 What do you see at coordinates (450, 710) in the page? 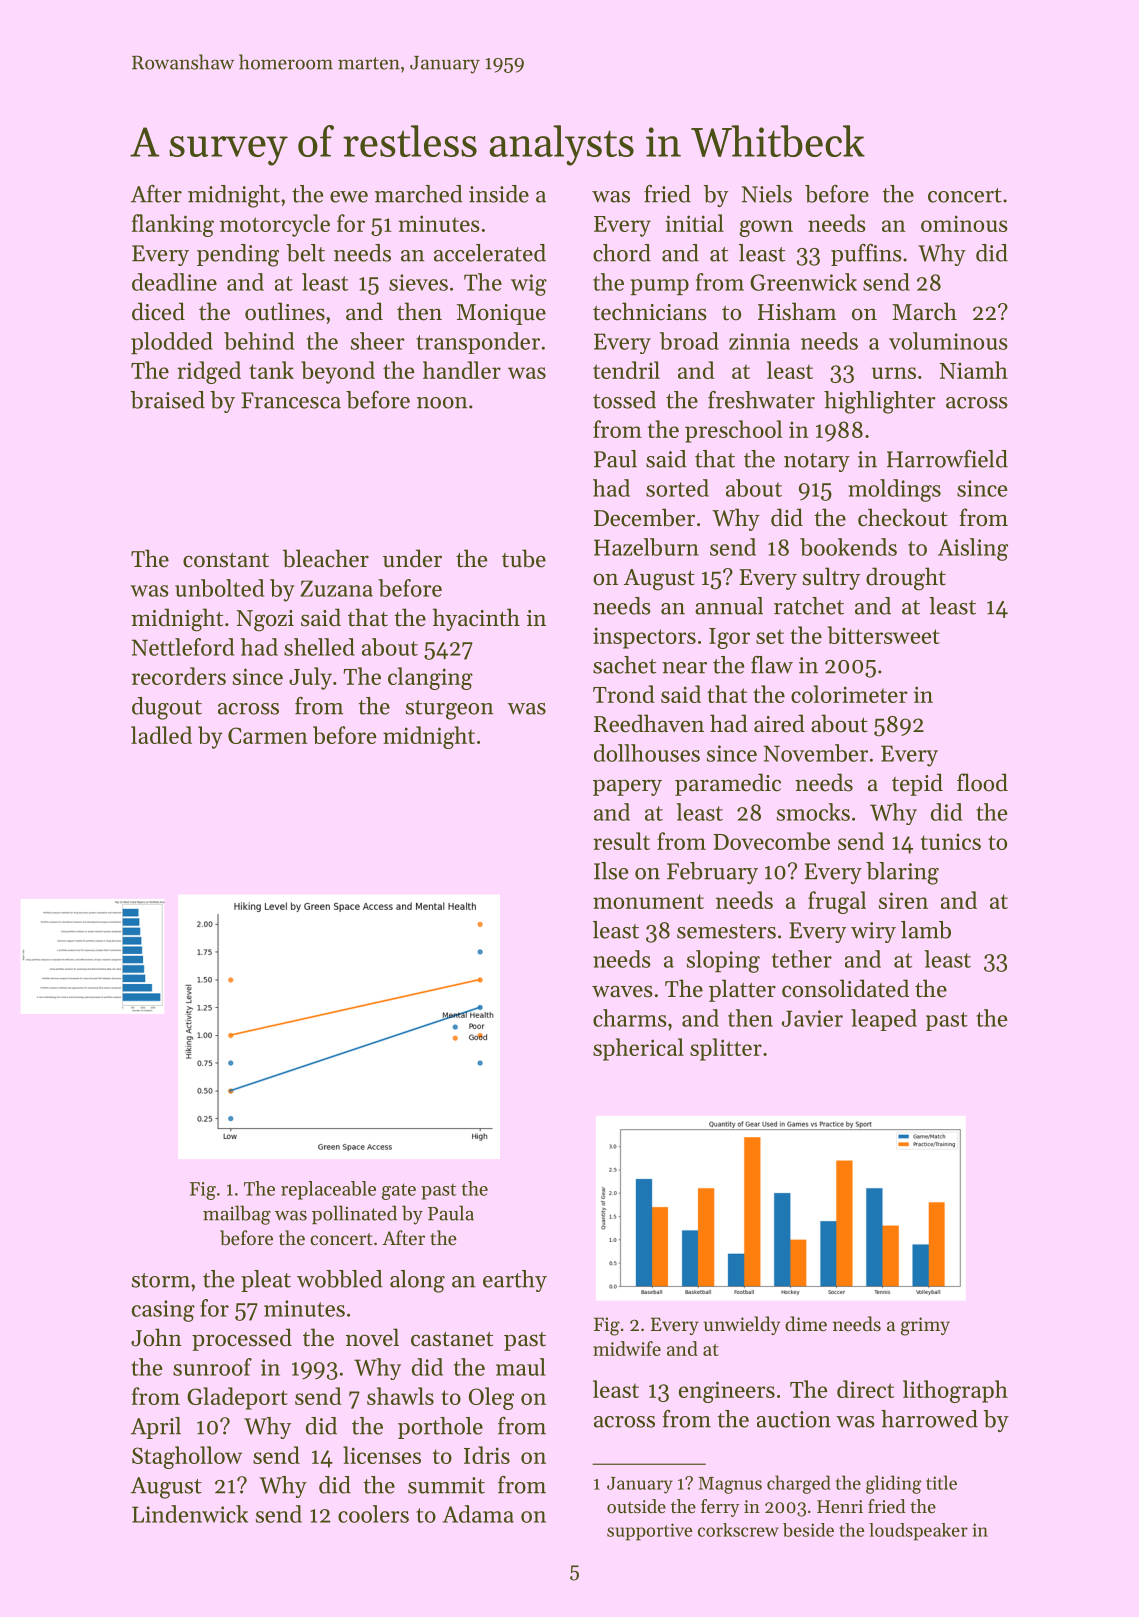
I see `sturgeon` at bounding box center [450, 710].
